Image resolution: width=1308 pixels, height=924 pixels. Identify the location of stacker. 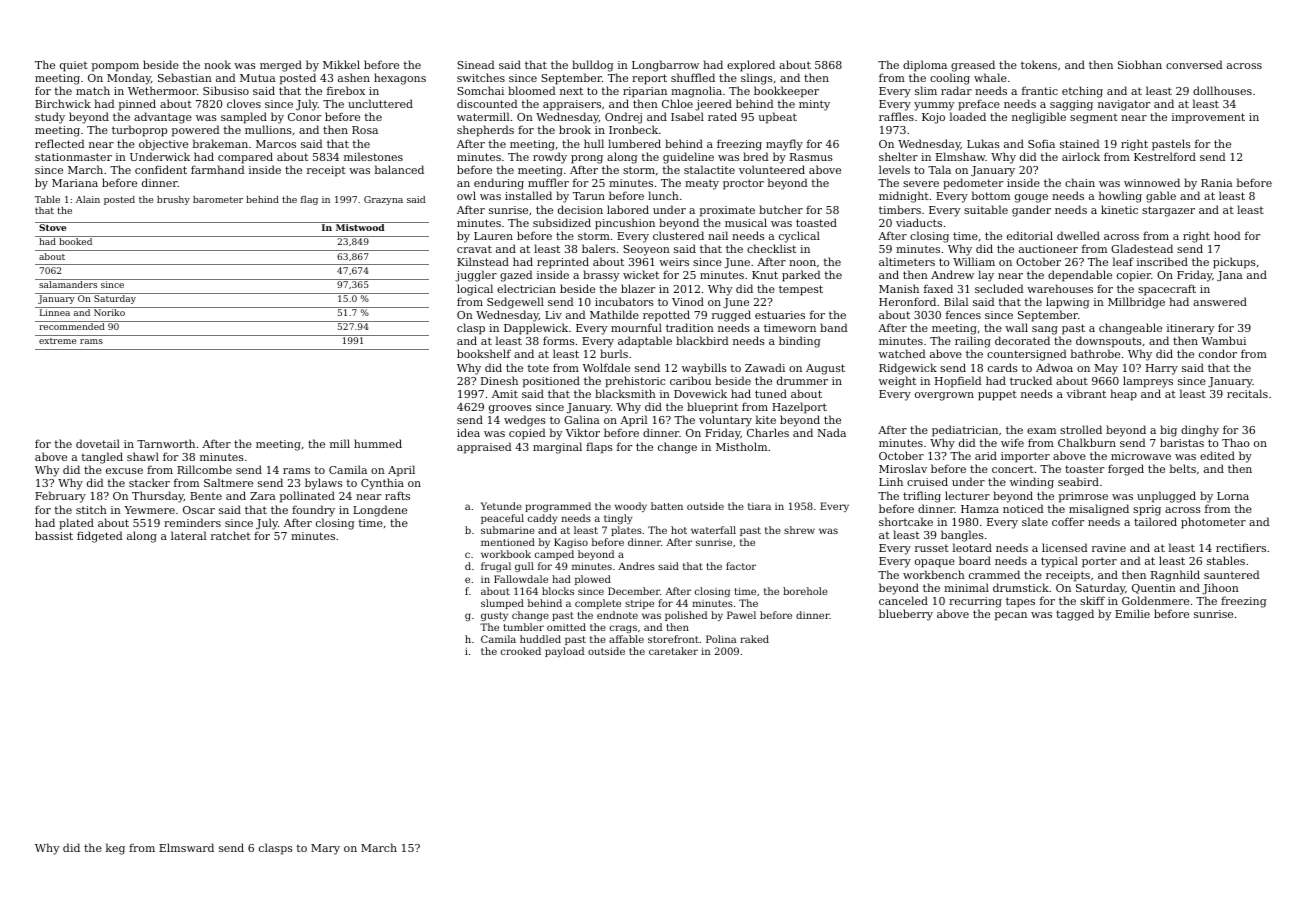
(149, 482).
